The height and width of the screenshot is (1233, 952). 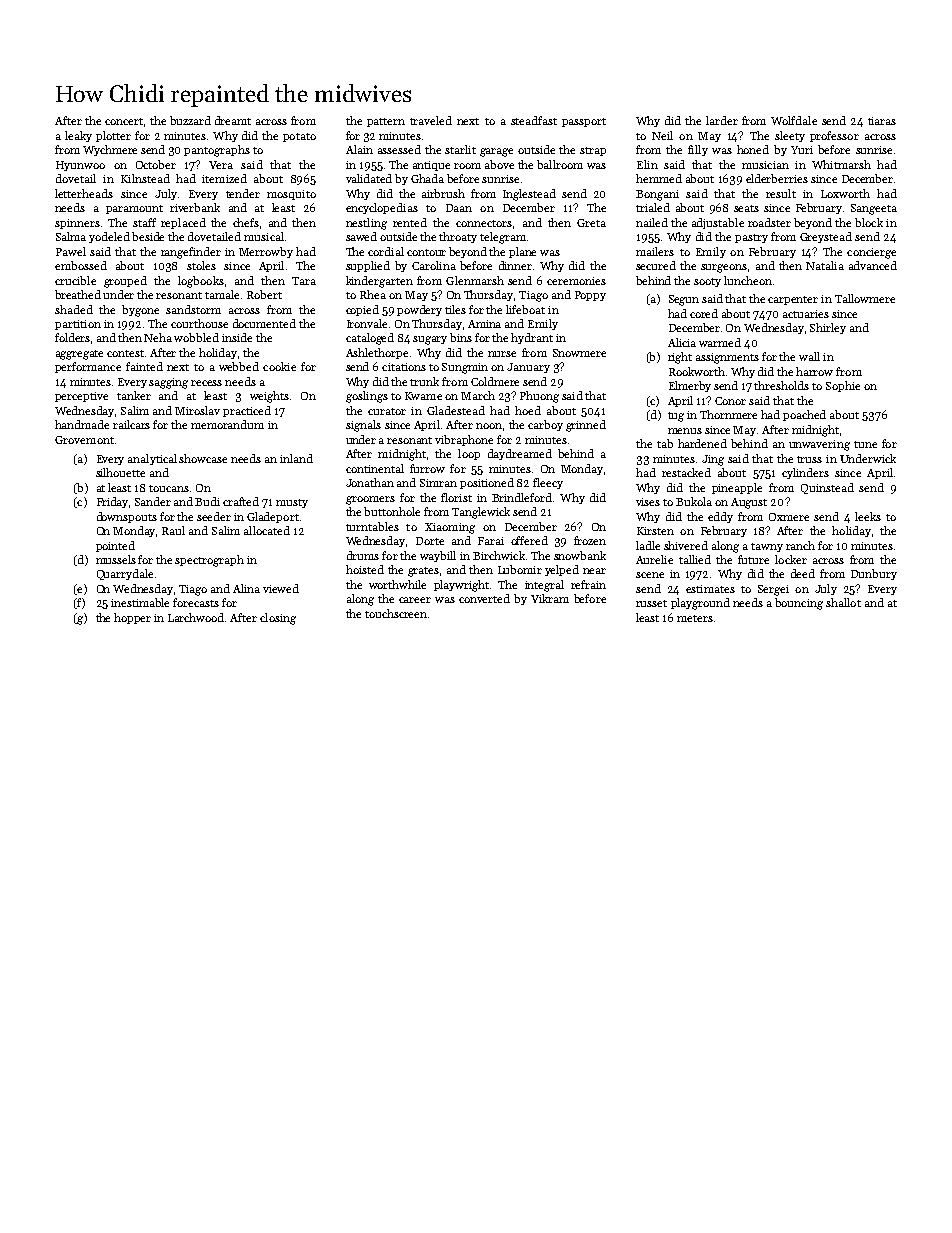 I want to click on Loxworth, so click(x=845, y=193).
